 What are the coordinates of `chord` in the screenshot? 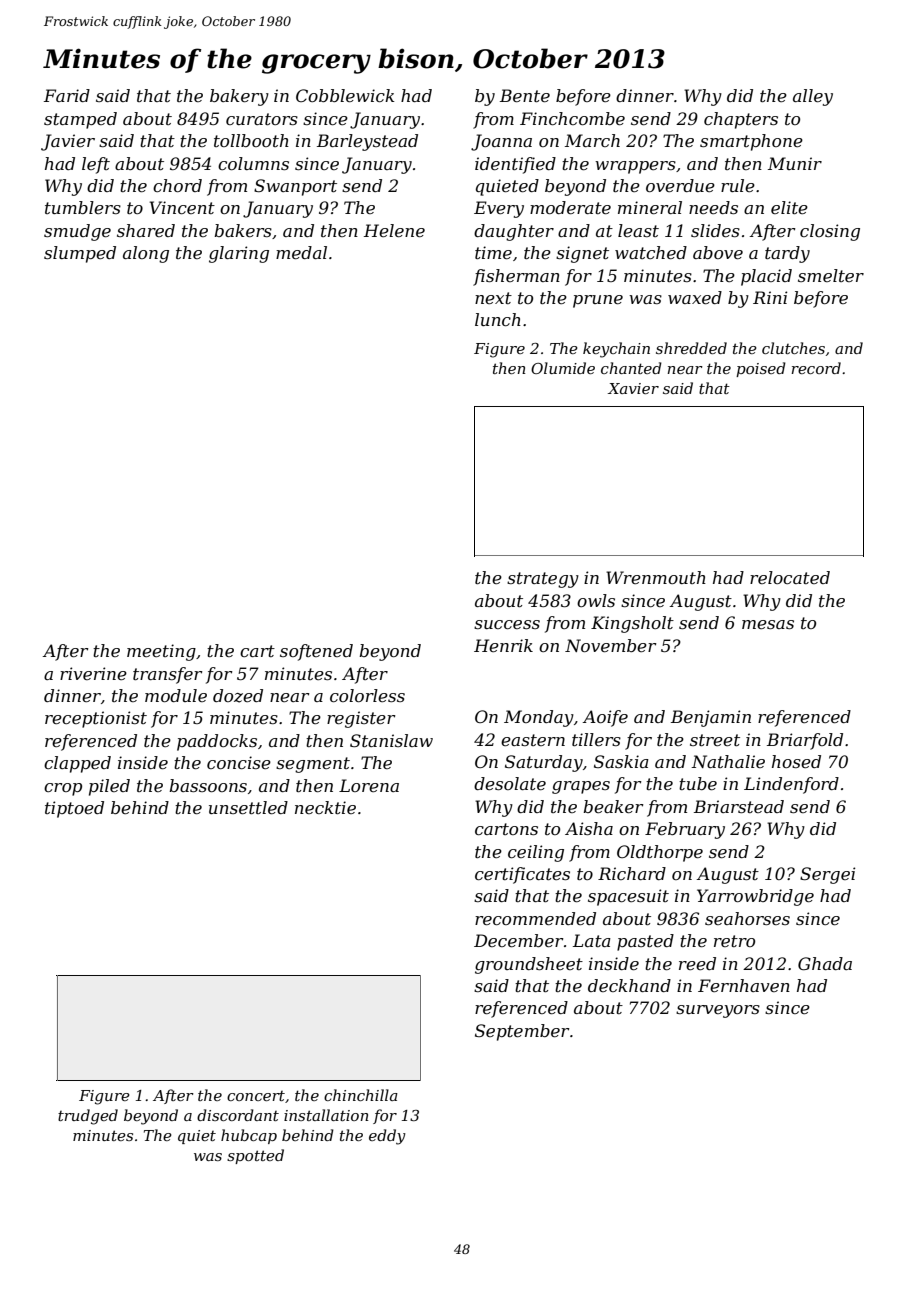 It's located at (177, 185).
